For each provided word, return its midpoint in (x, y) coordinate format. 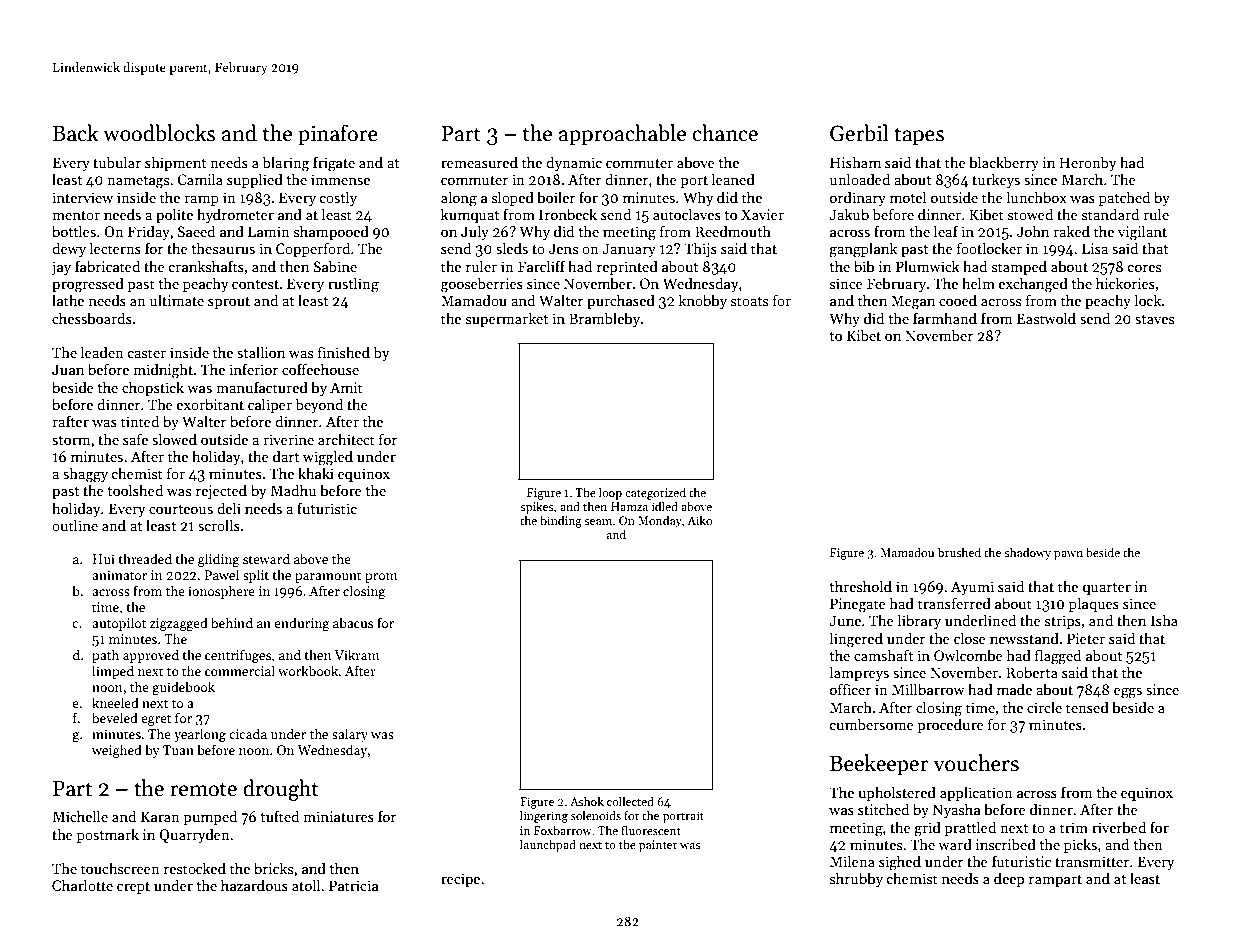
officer (850, 689)
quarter (1107, 589)
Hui (104, 559)
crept (133, 888)
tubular (117, 162)
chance (725, 133)
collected (630, 801)
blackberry (1004, 163)
